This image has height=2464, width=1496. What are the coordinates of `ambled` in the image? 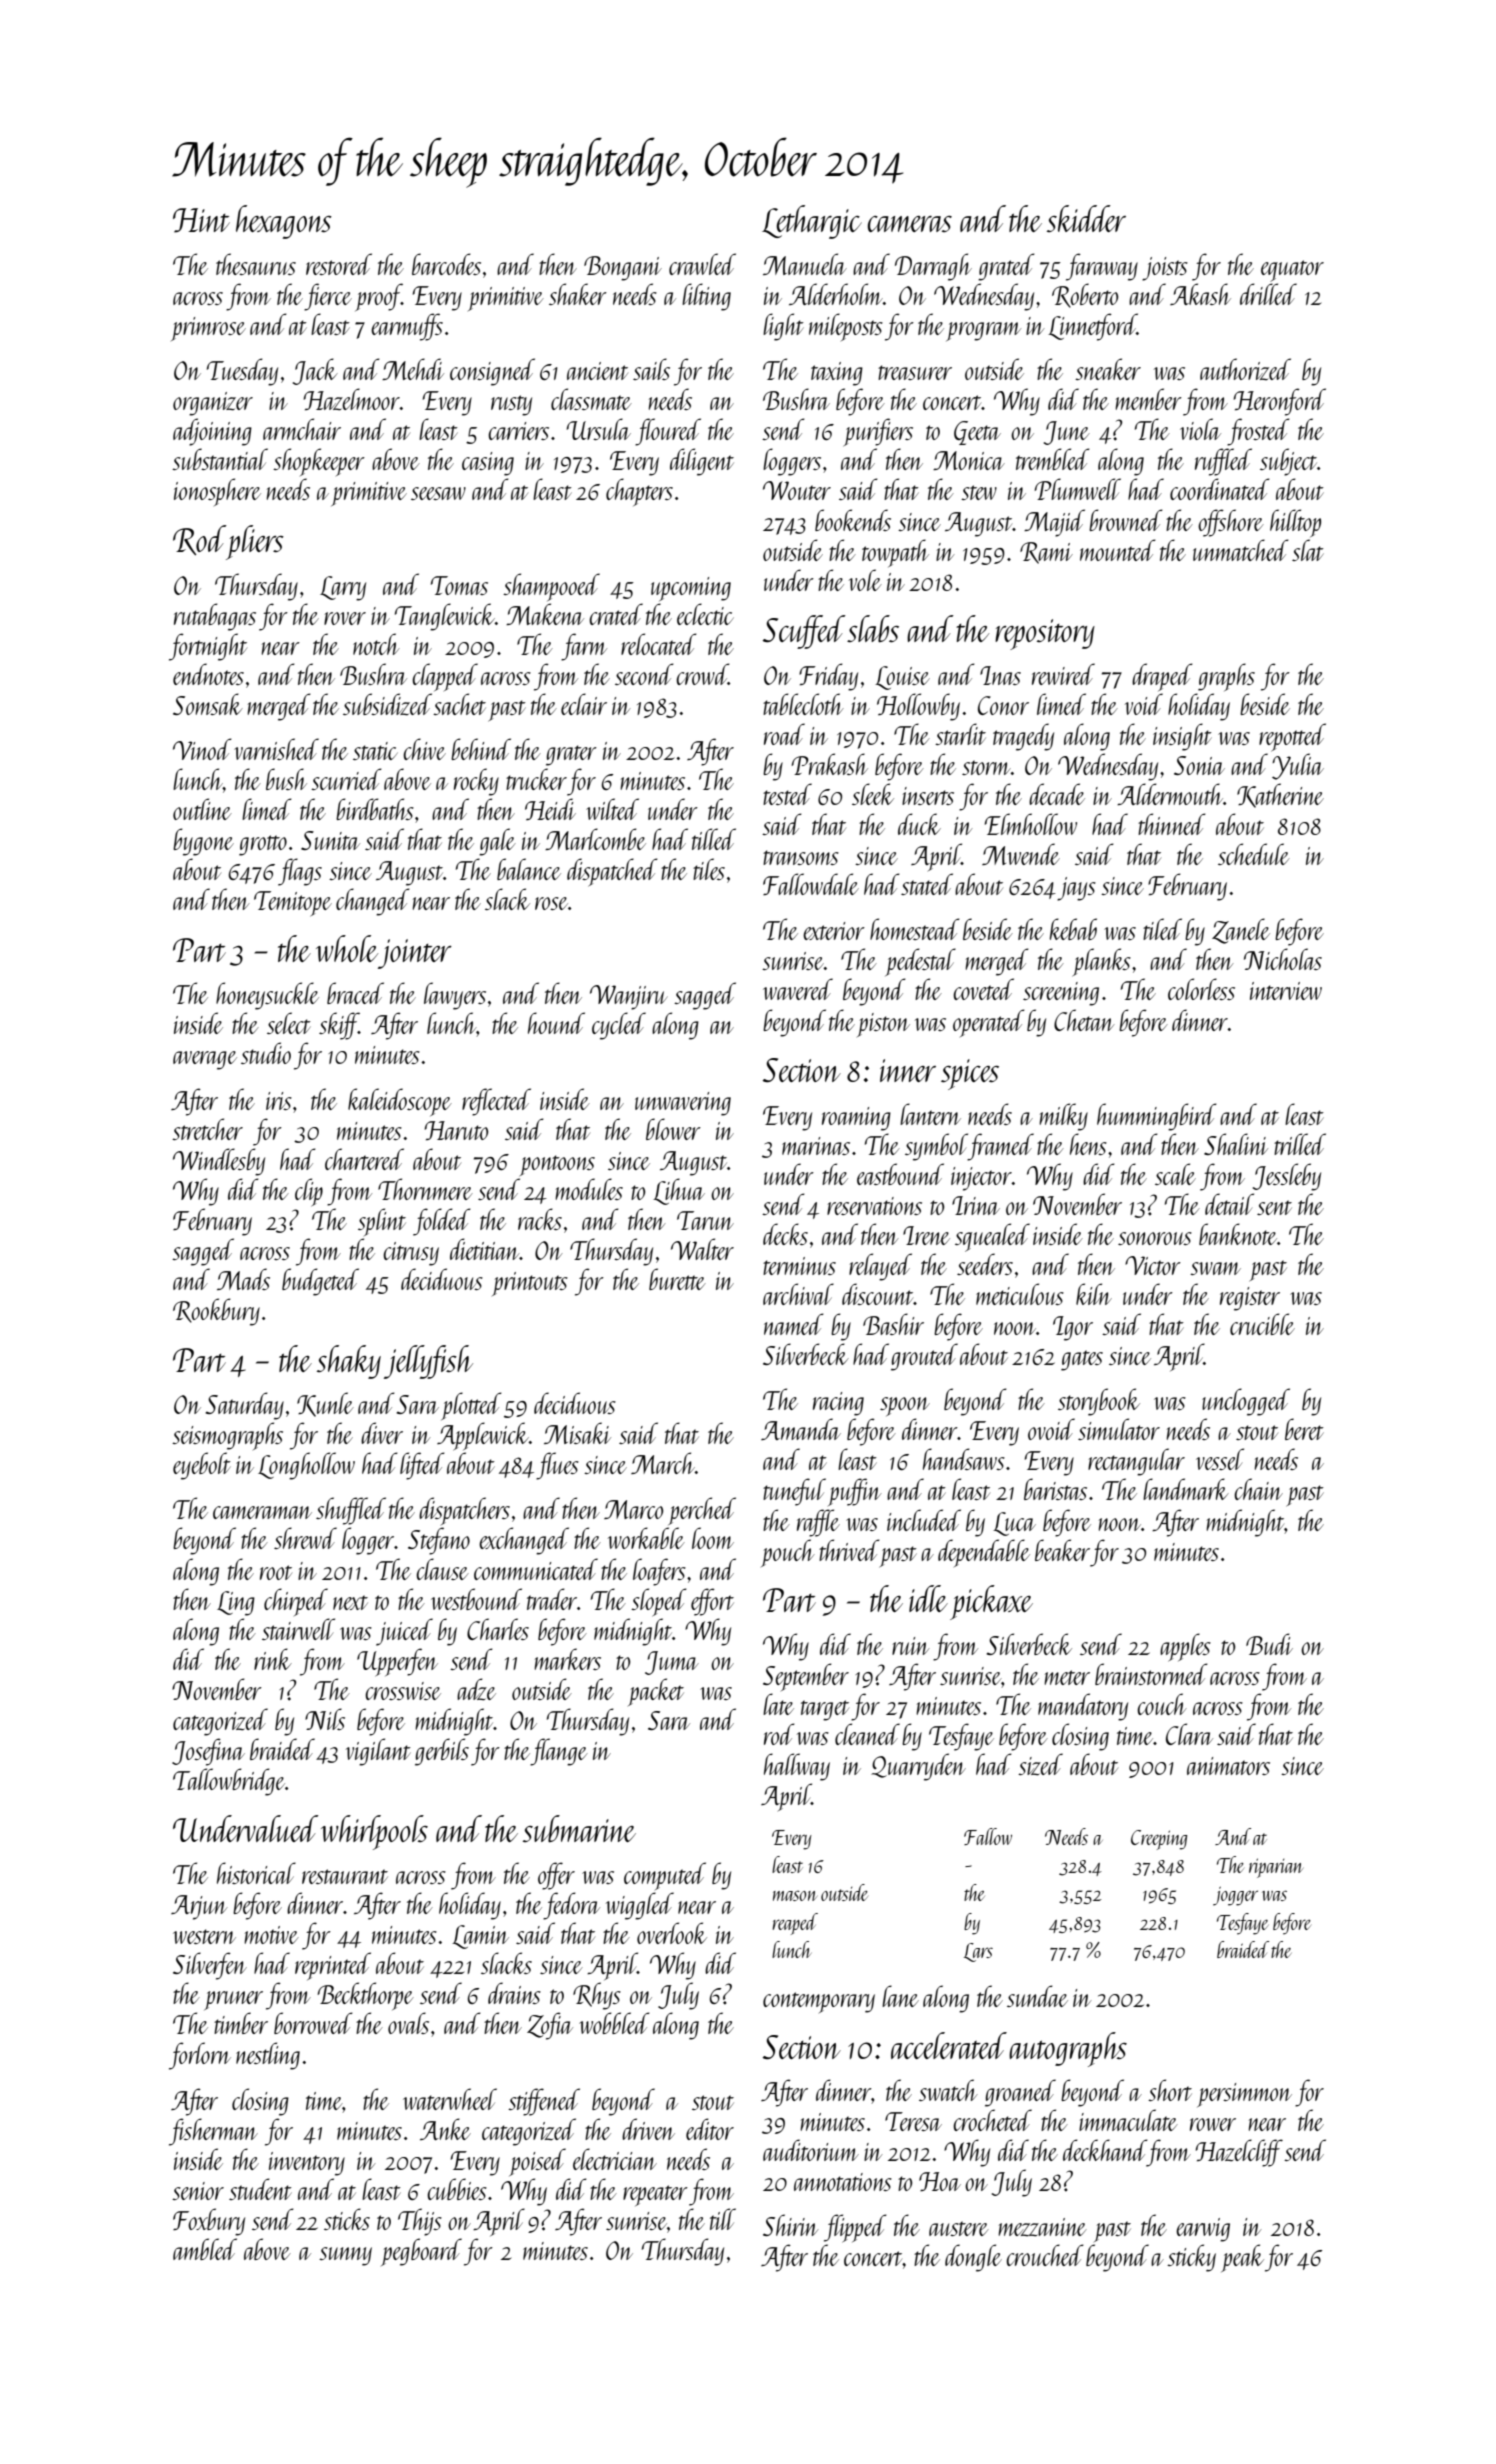 It's located at (205, 2249).
